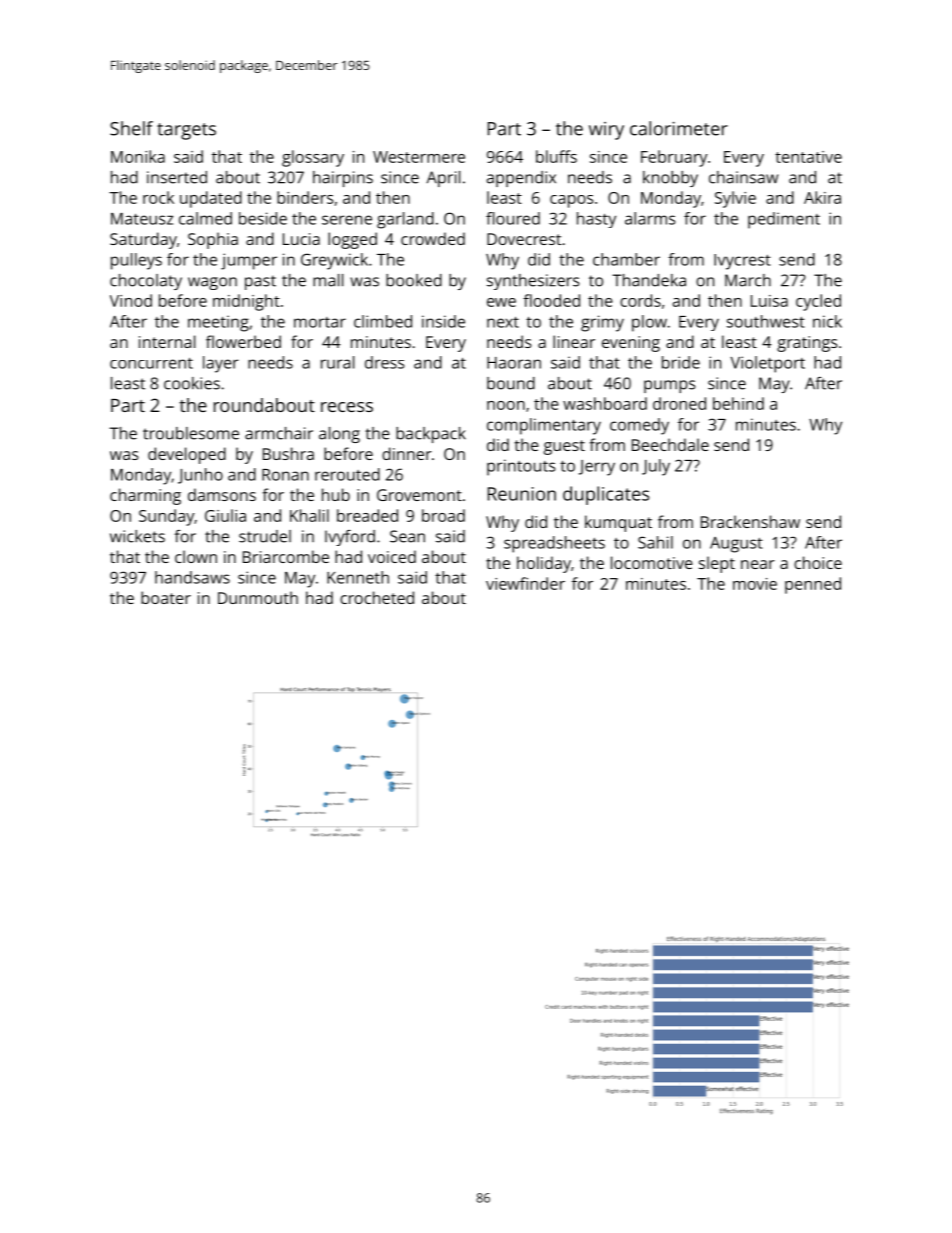 This image has width=952, height=1233. What do you see at coordinates (679, 128) in the image?
I see `calorimeter` at bounding box center [679, 128].
